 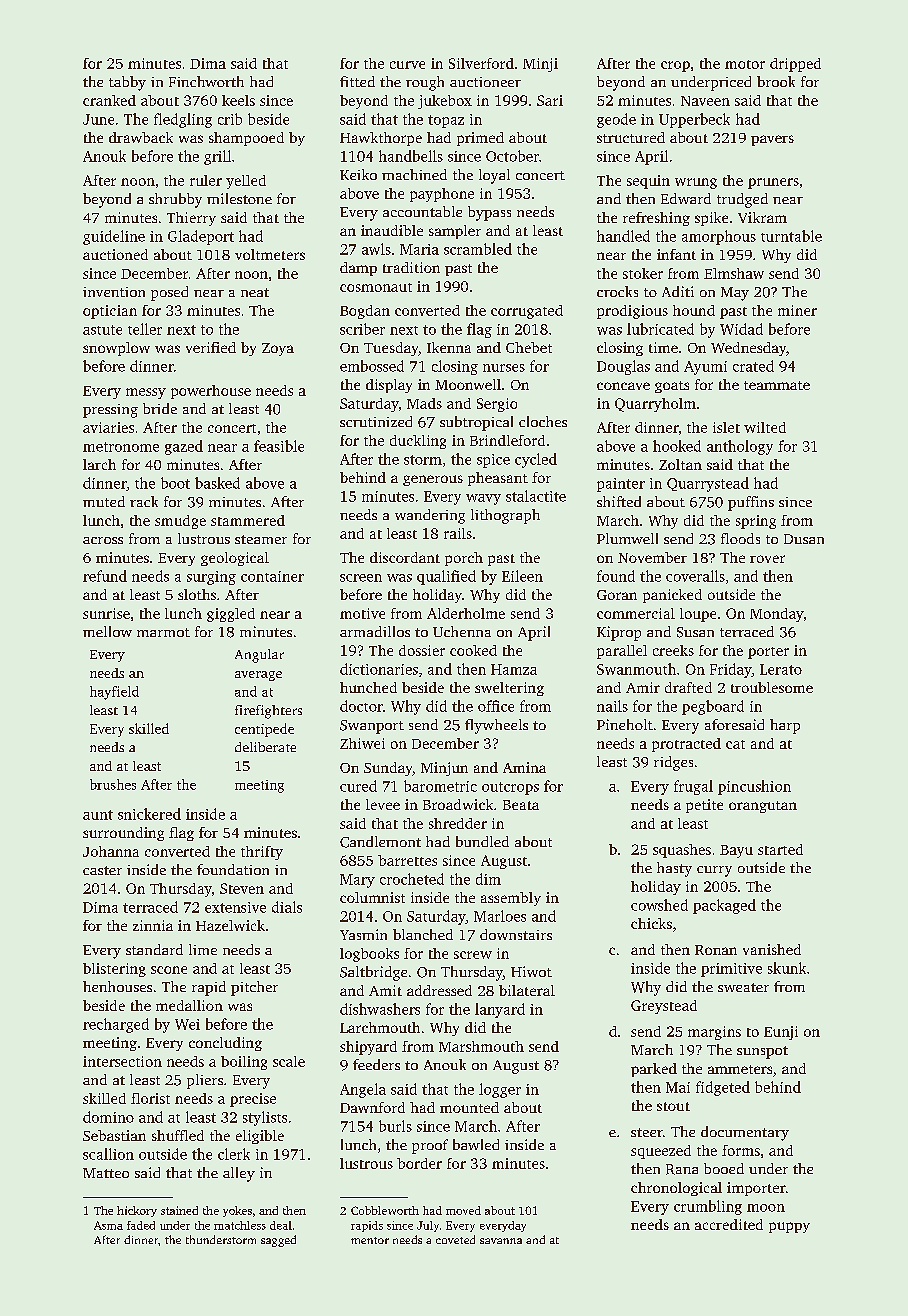 What do you see at coordinates (370, 1240) in the screenshot?
I see `mentor` at bounding box center [370, 1240].
